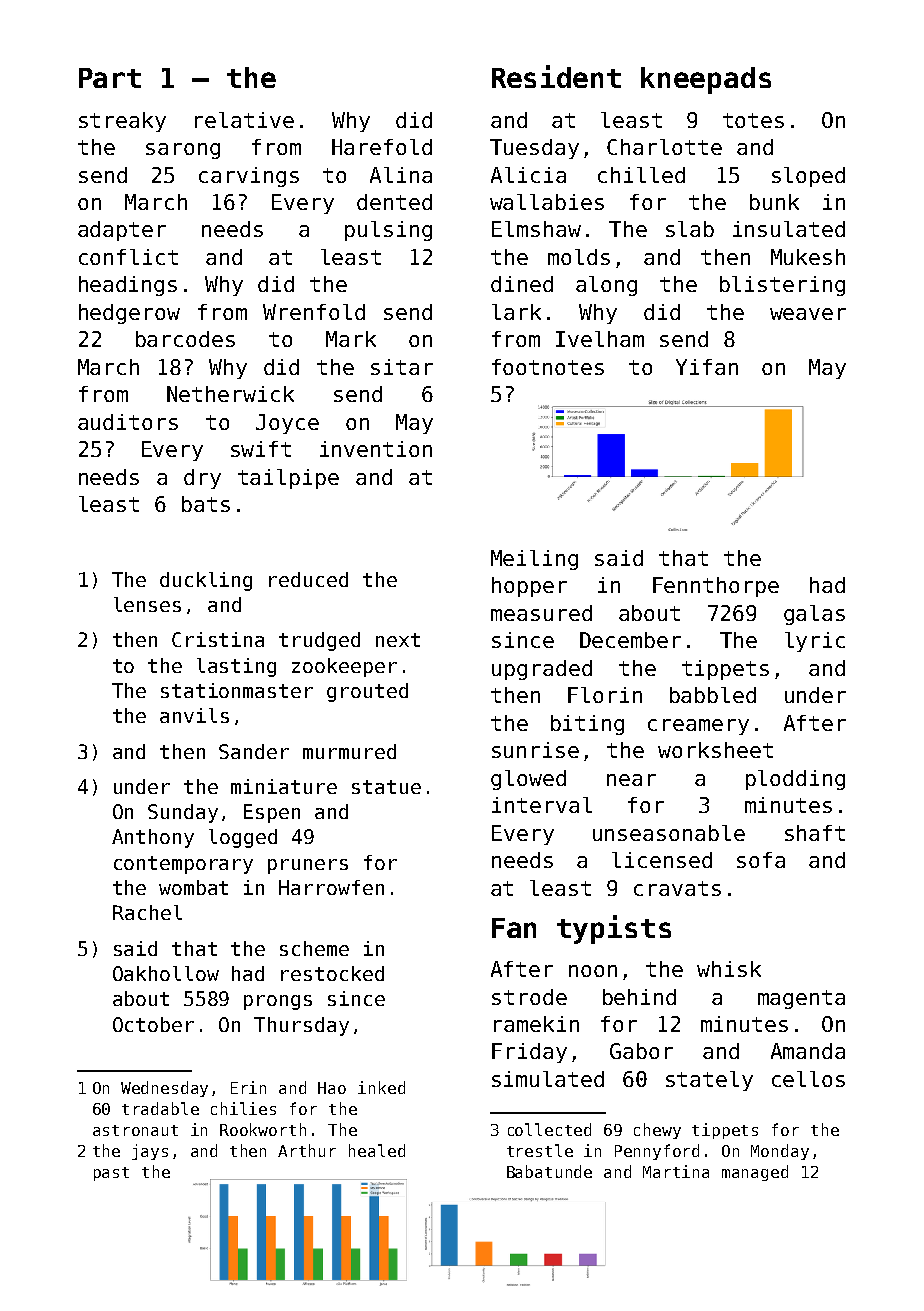 The image size is (924, 1311). Describe the element at coordinates (669, 833) in the screenshot. I see `unseasonable` at that location.
